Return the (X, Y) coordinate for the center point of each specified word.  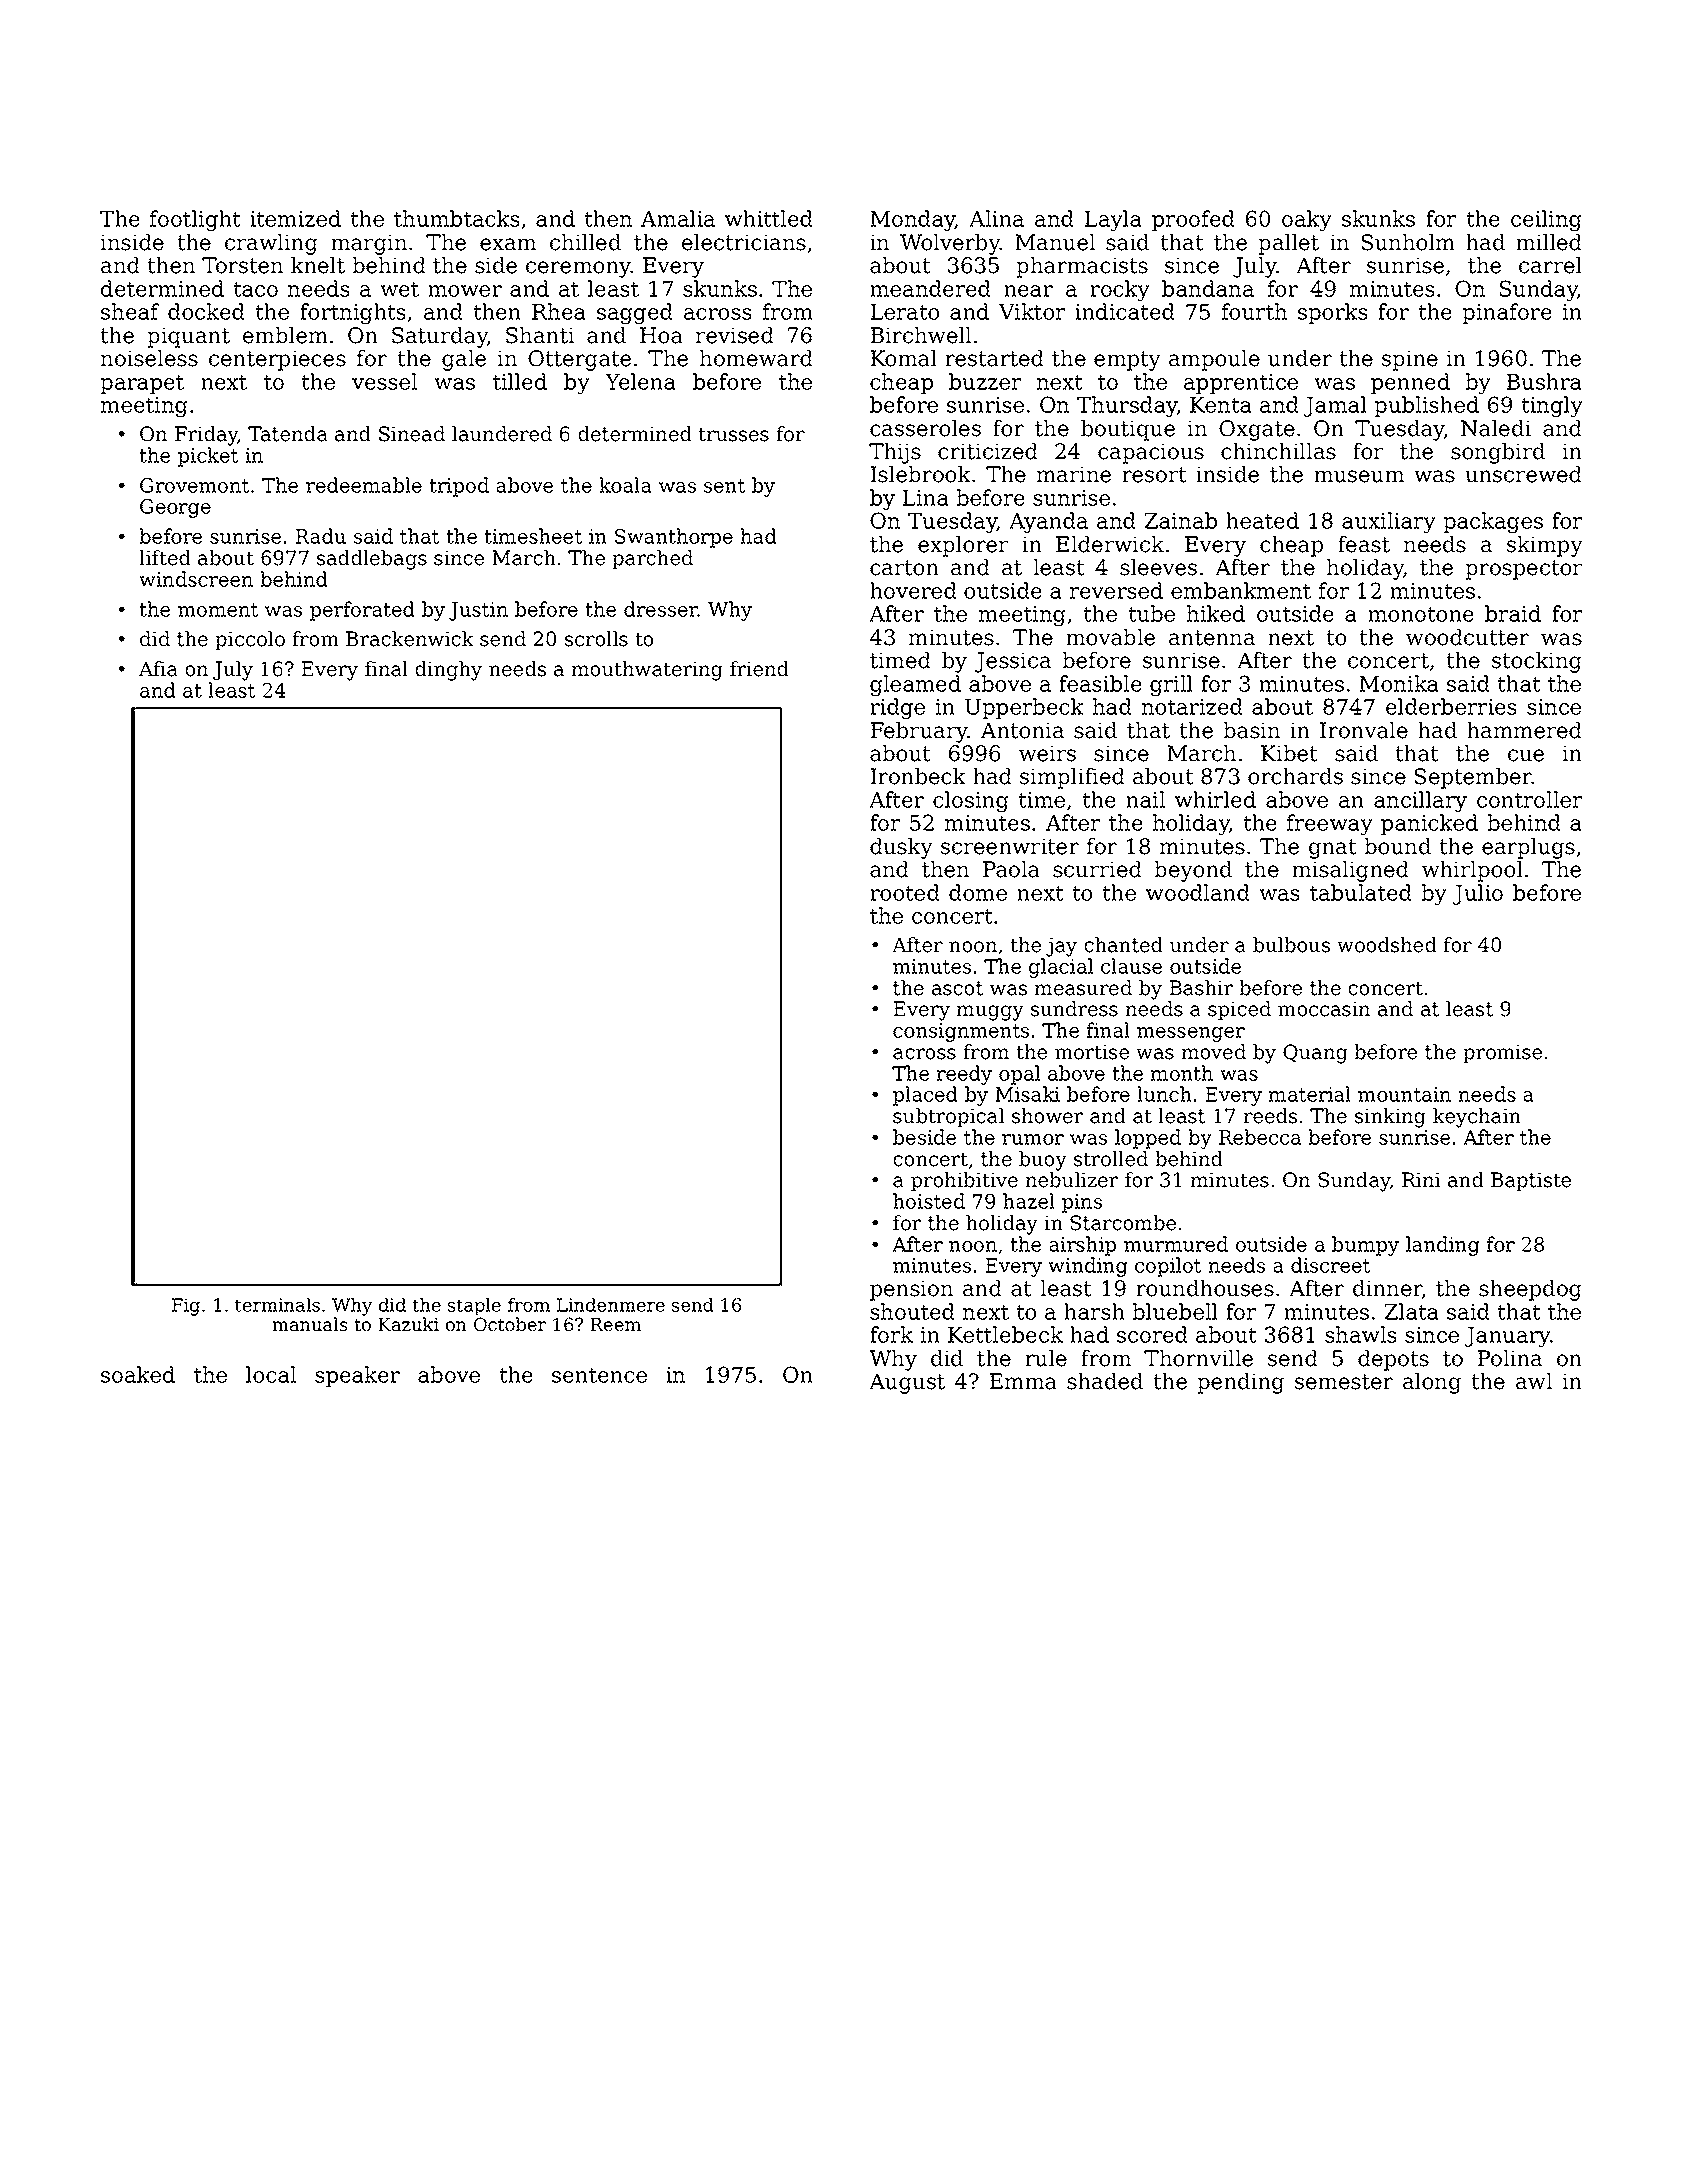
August (907, 1383)
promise (1502, 1053)
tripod (459, 487)
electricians (744, 242)
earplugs (1528, 848)
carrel (1550, 265)
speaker (357, 1376)
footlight (195, 220)
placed (925, 1096)
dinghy (448, 671)
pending (1240, 1383)
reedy (964, 1075)
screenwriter (1010, 846)
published (1426, 406)
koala (625, 485)
